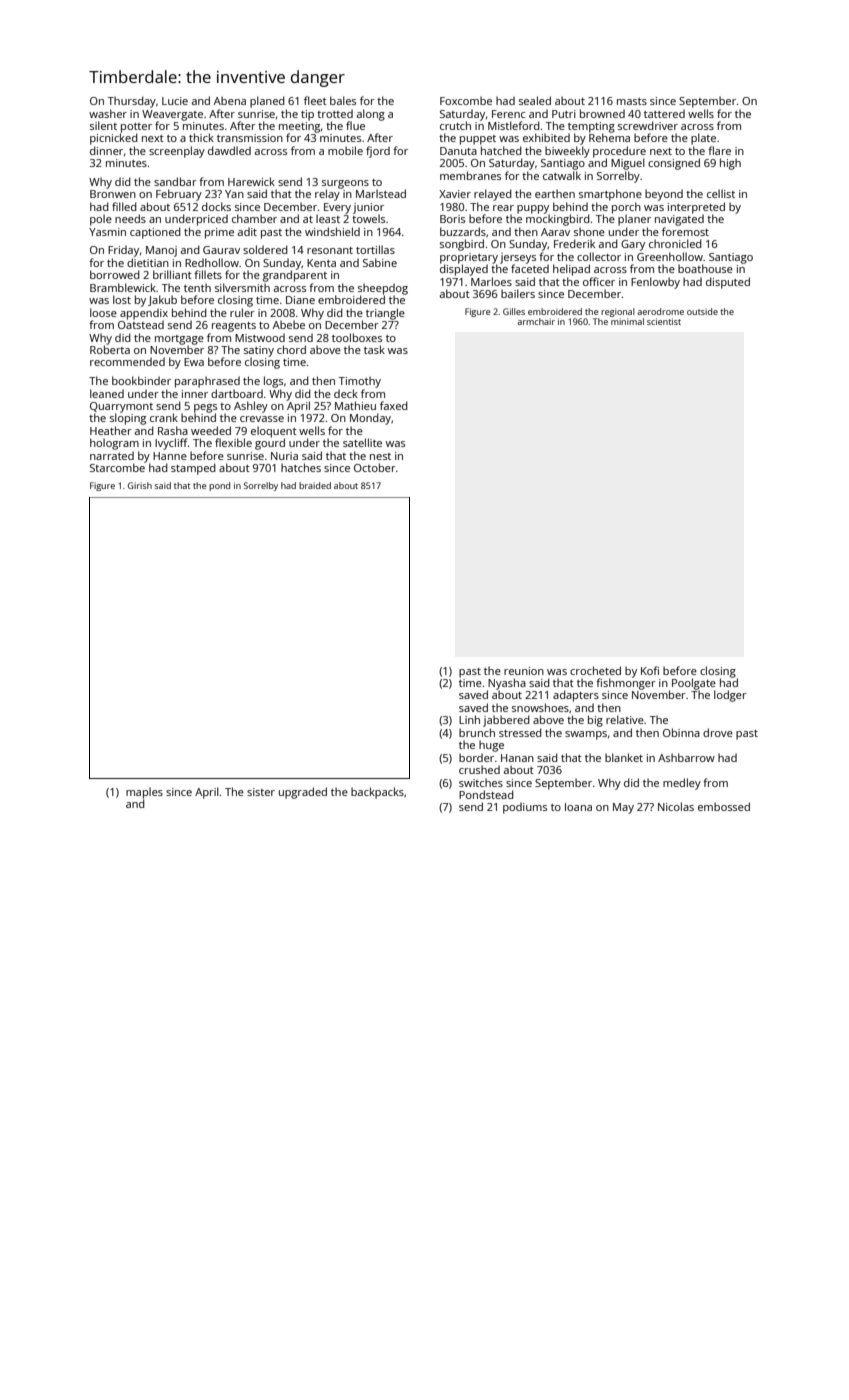 The width and height of the screenshot is (849, 1400). What do you see at coordinates (140, 485) in the screenshot?
I see `Girish` at bounding box center [140, 485].
